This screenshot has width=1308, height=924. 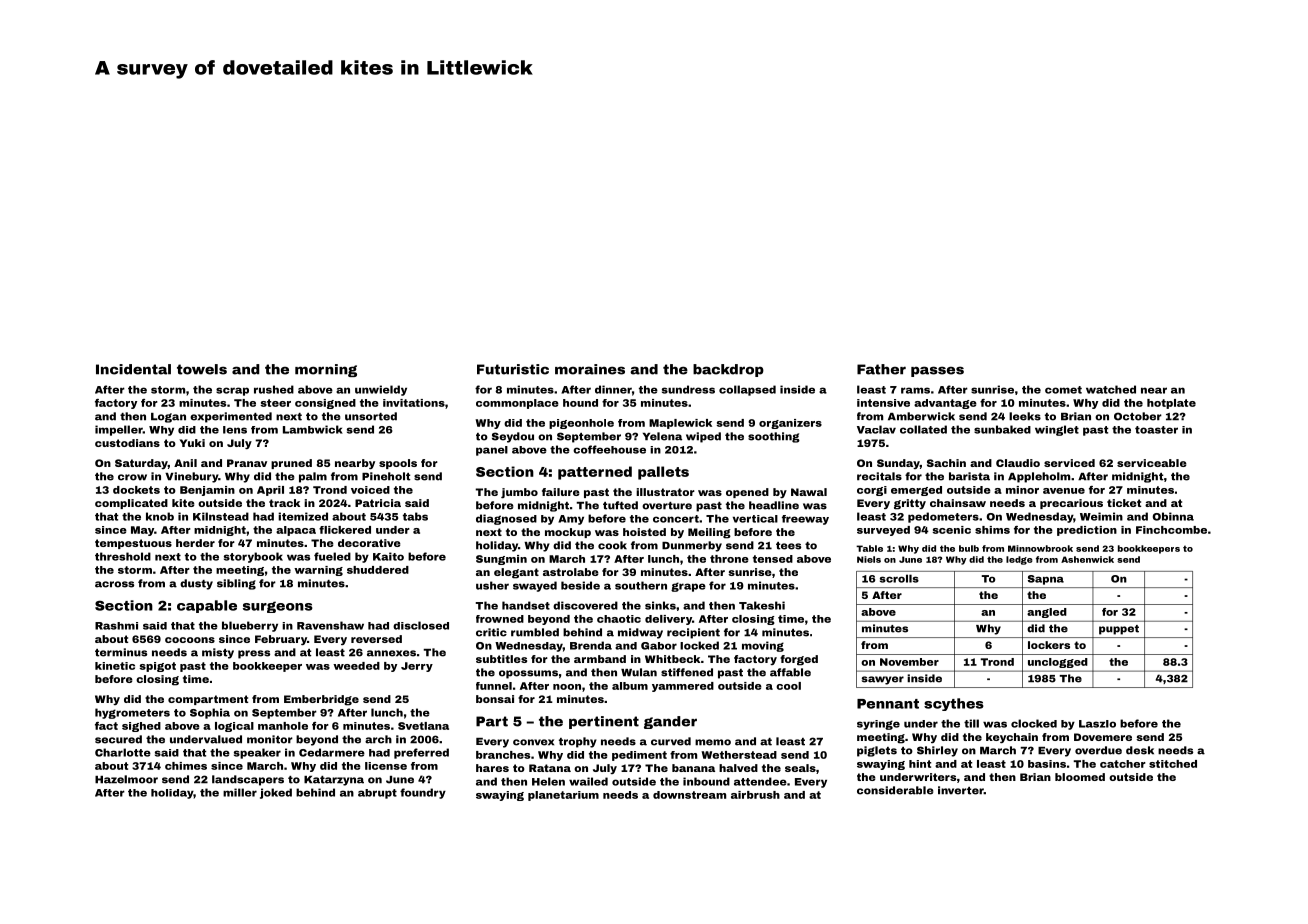 What do you see at coordinates (755, 795) in the screenshot?
I see `airbrush` at bounding box center [755, 795].
